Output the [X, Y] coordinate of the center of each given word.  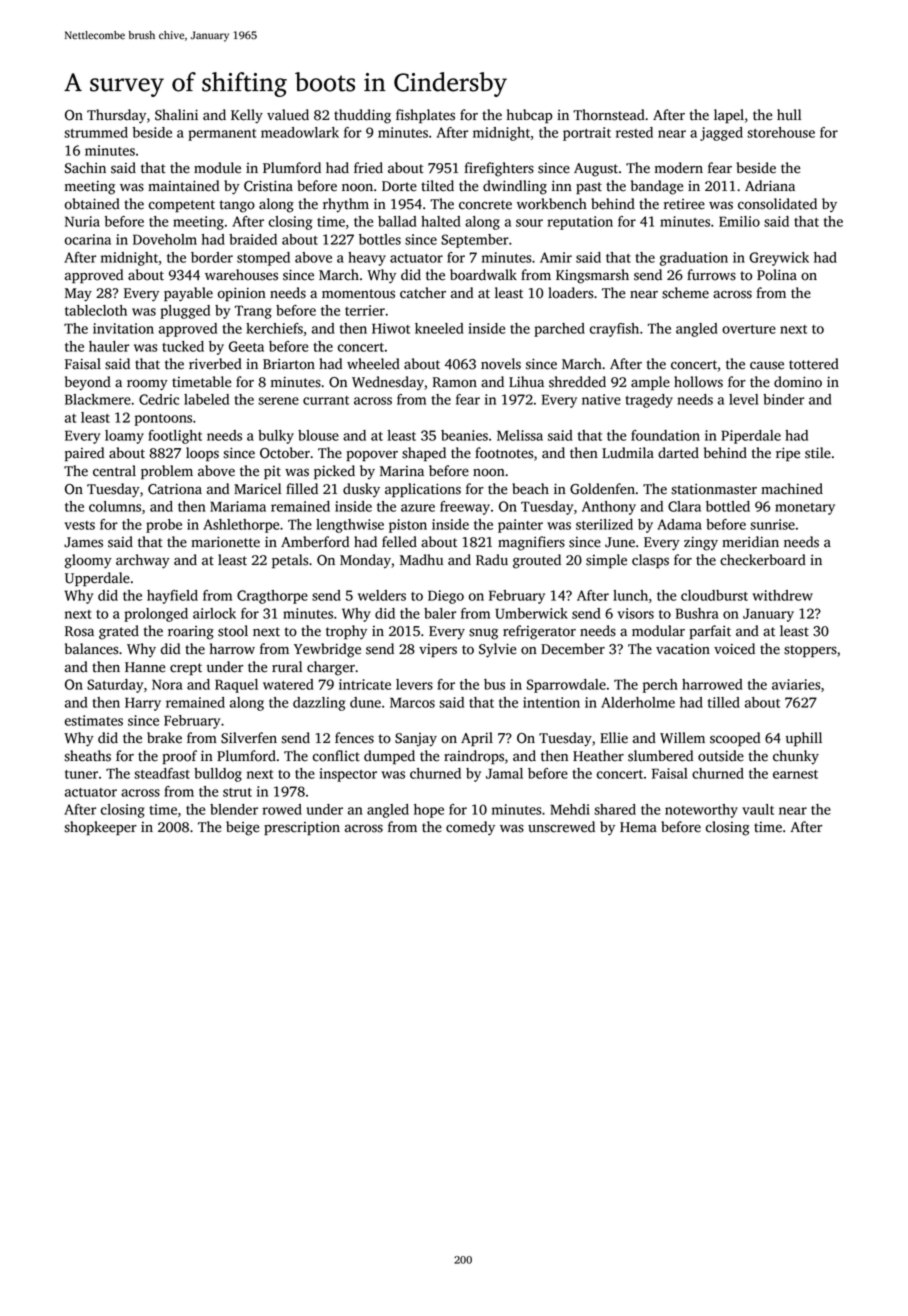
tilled [724, 702]
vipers [438, 650]
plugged [185, 312]
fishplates [425, 116]
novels [501, 364]
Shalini [176, 115]
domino [798, 382]
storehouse [781, 132]
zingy [701, 544]
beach [530, 489]
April [477, 739]
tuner [81, 774]
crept [186, 669]
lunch [630, 595]
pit [272, 473]
